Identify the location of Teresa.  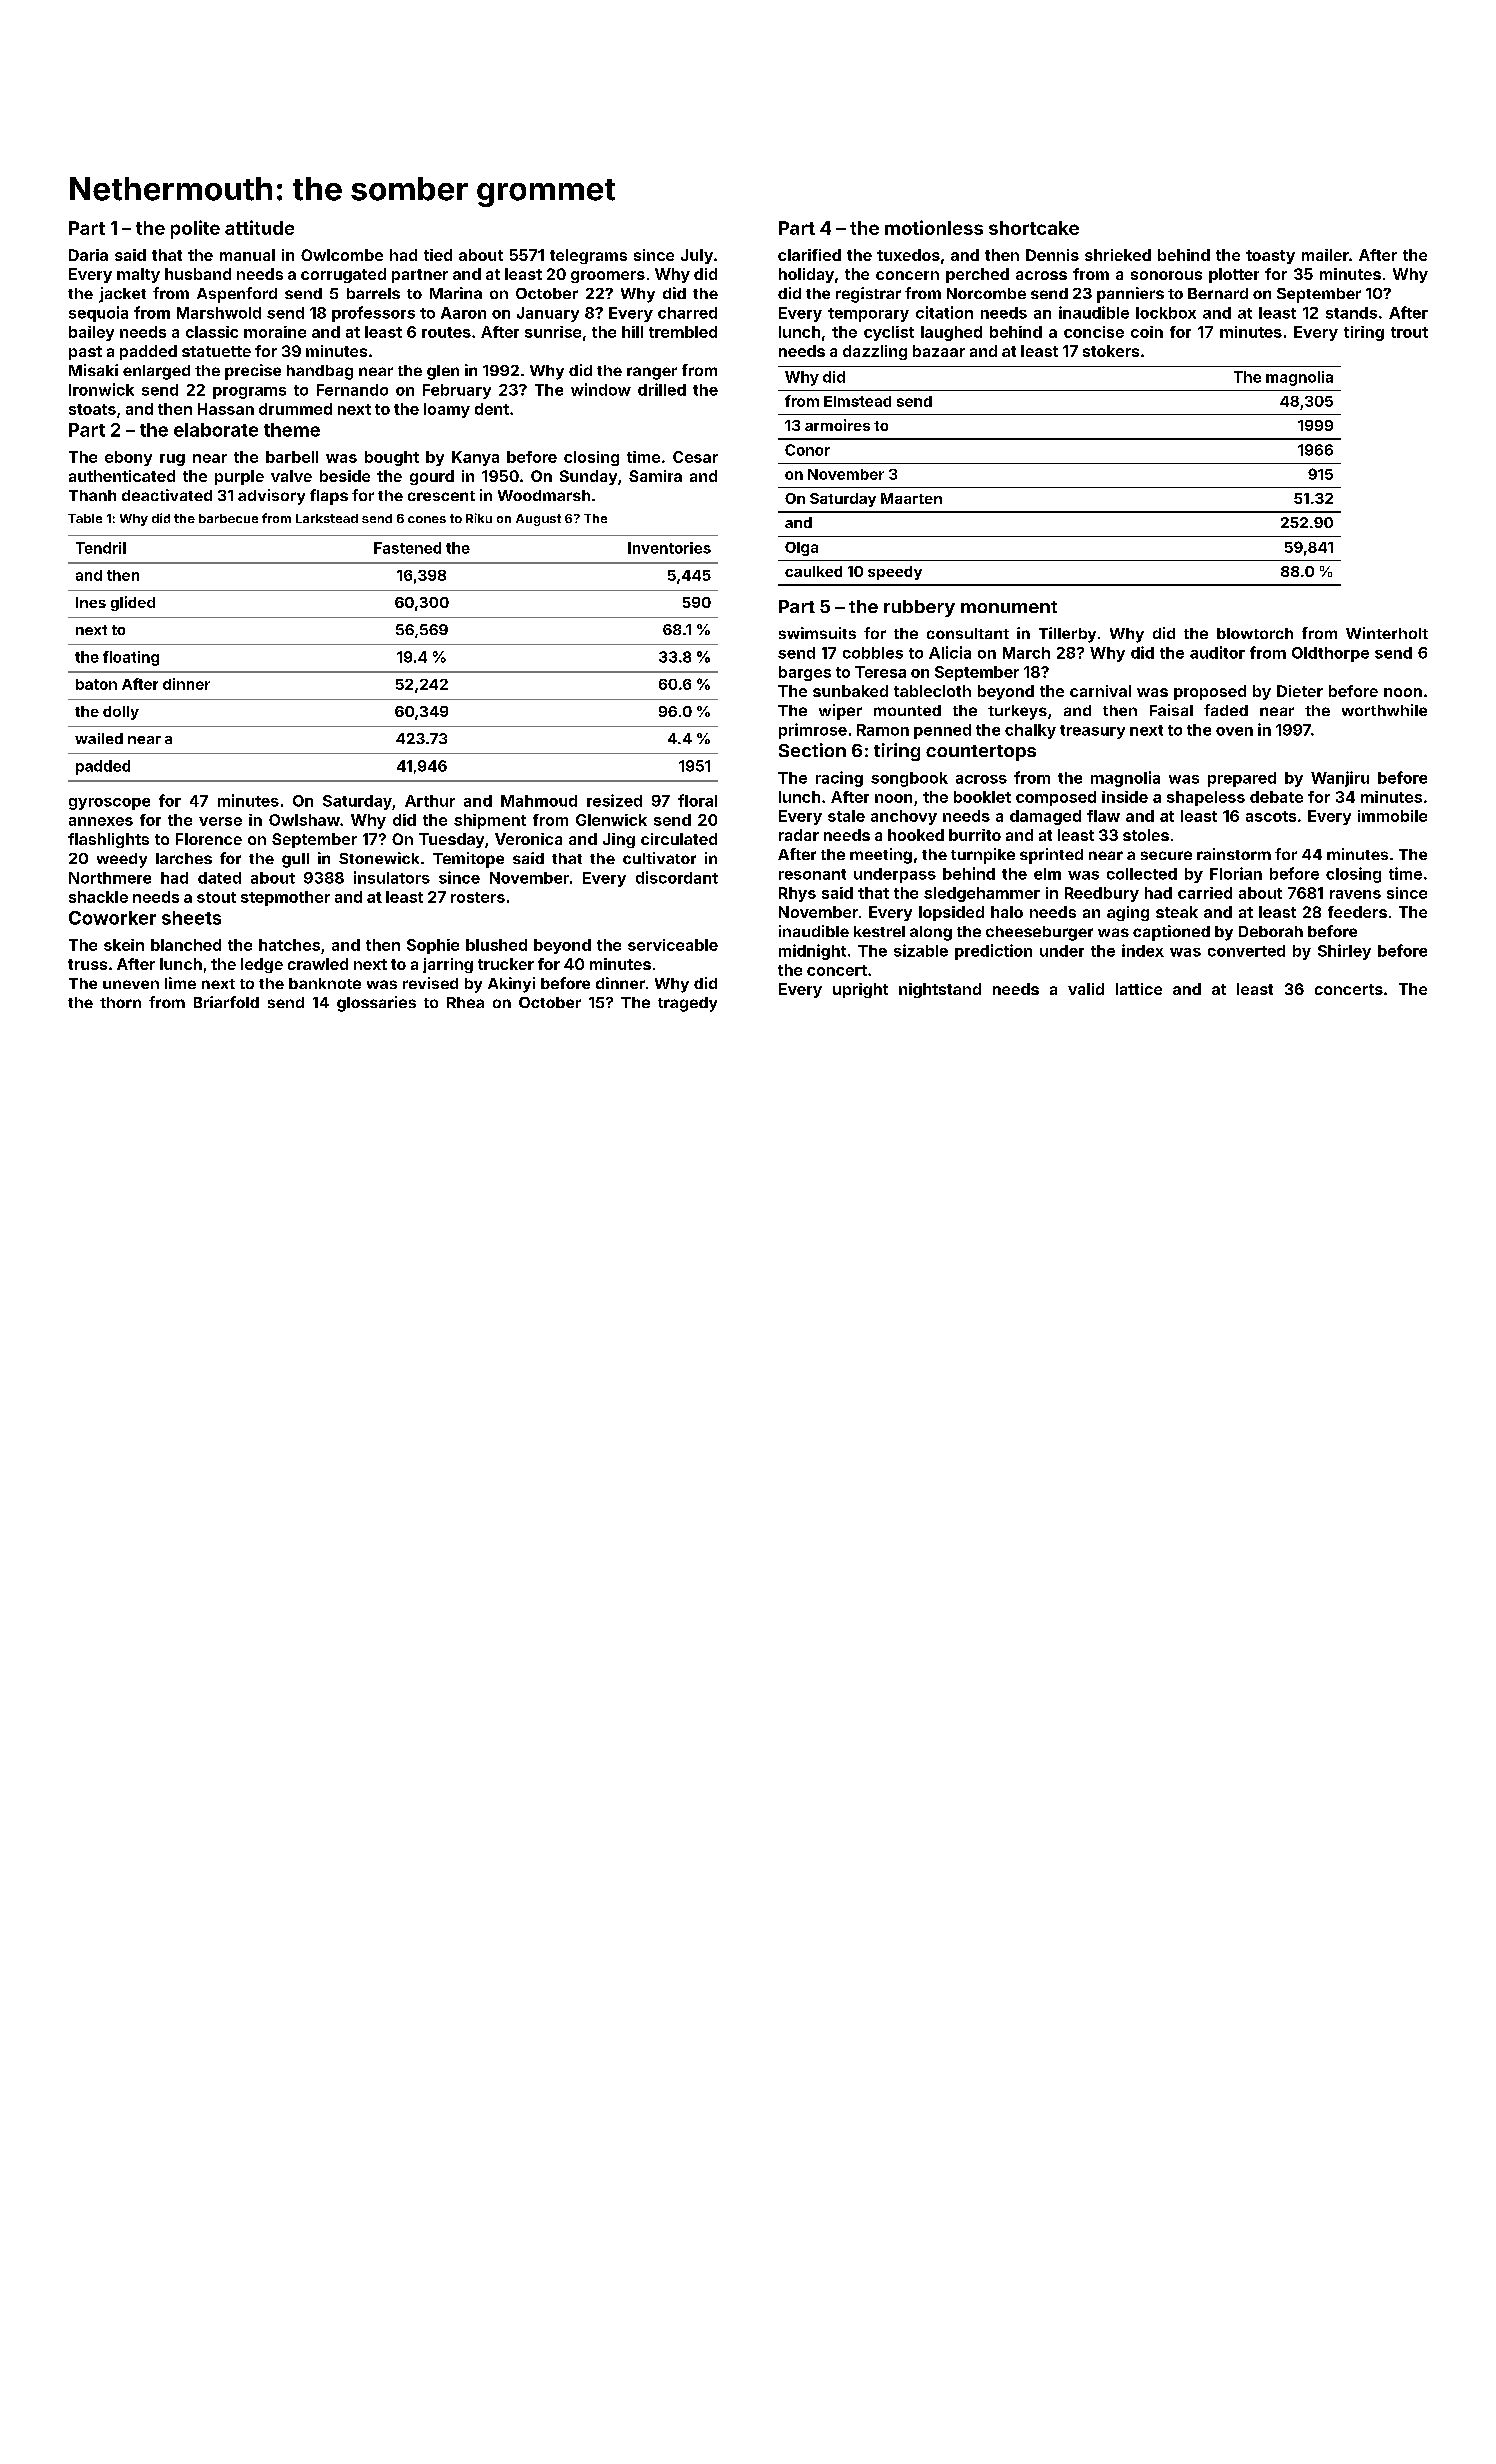
(880, 672).
